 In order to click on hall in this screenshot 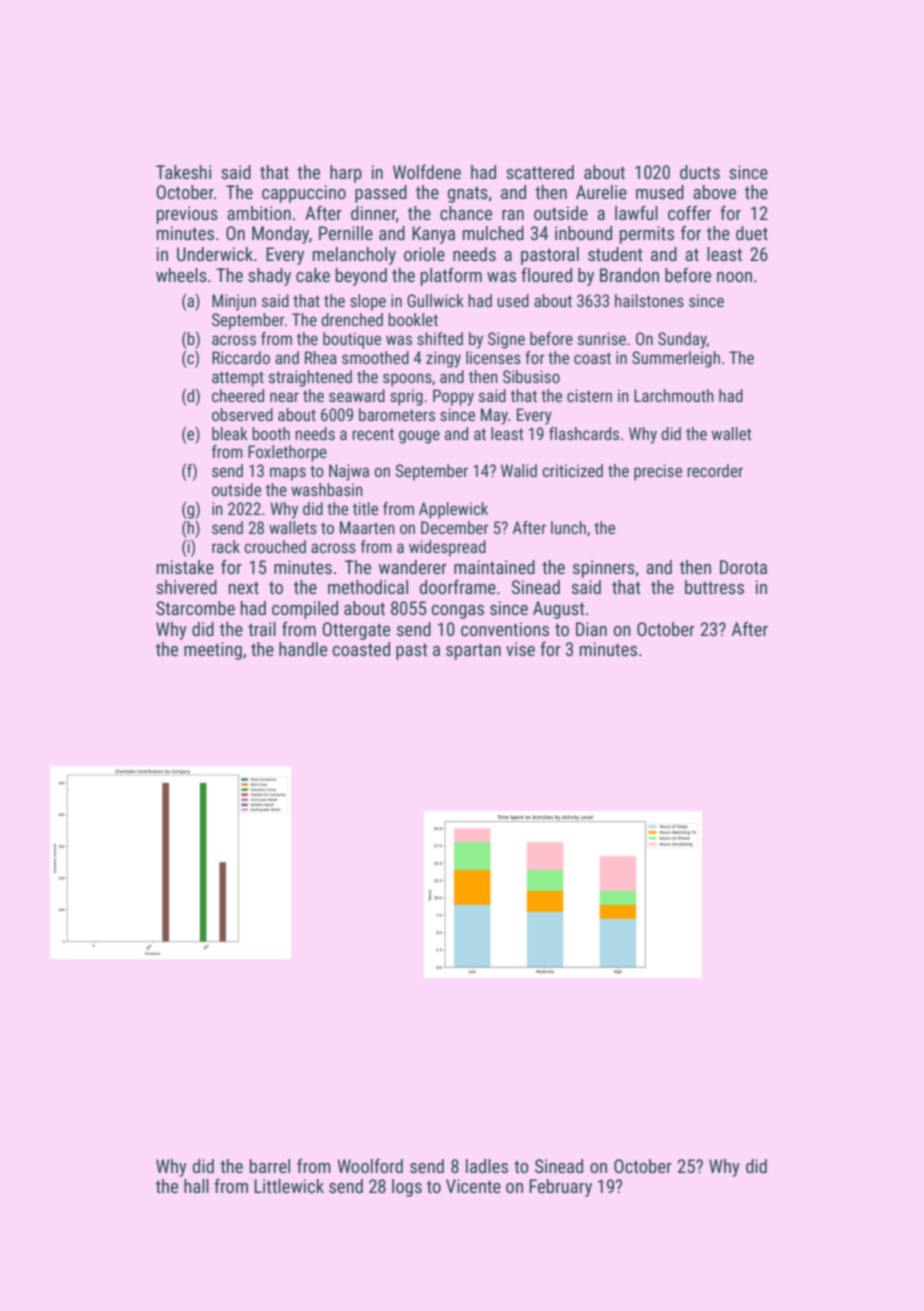, I will do `click(196, 1186)`.
